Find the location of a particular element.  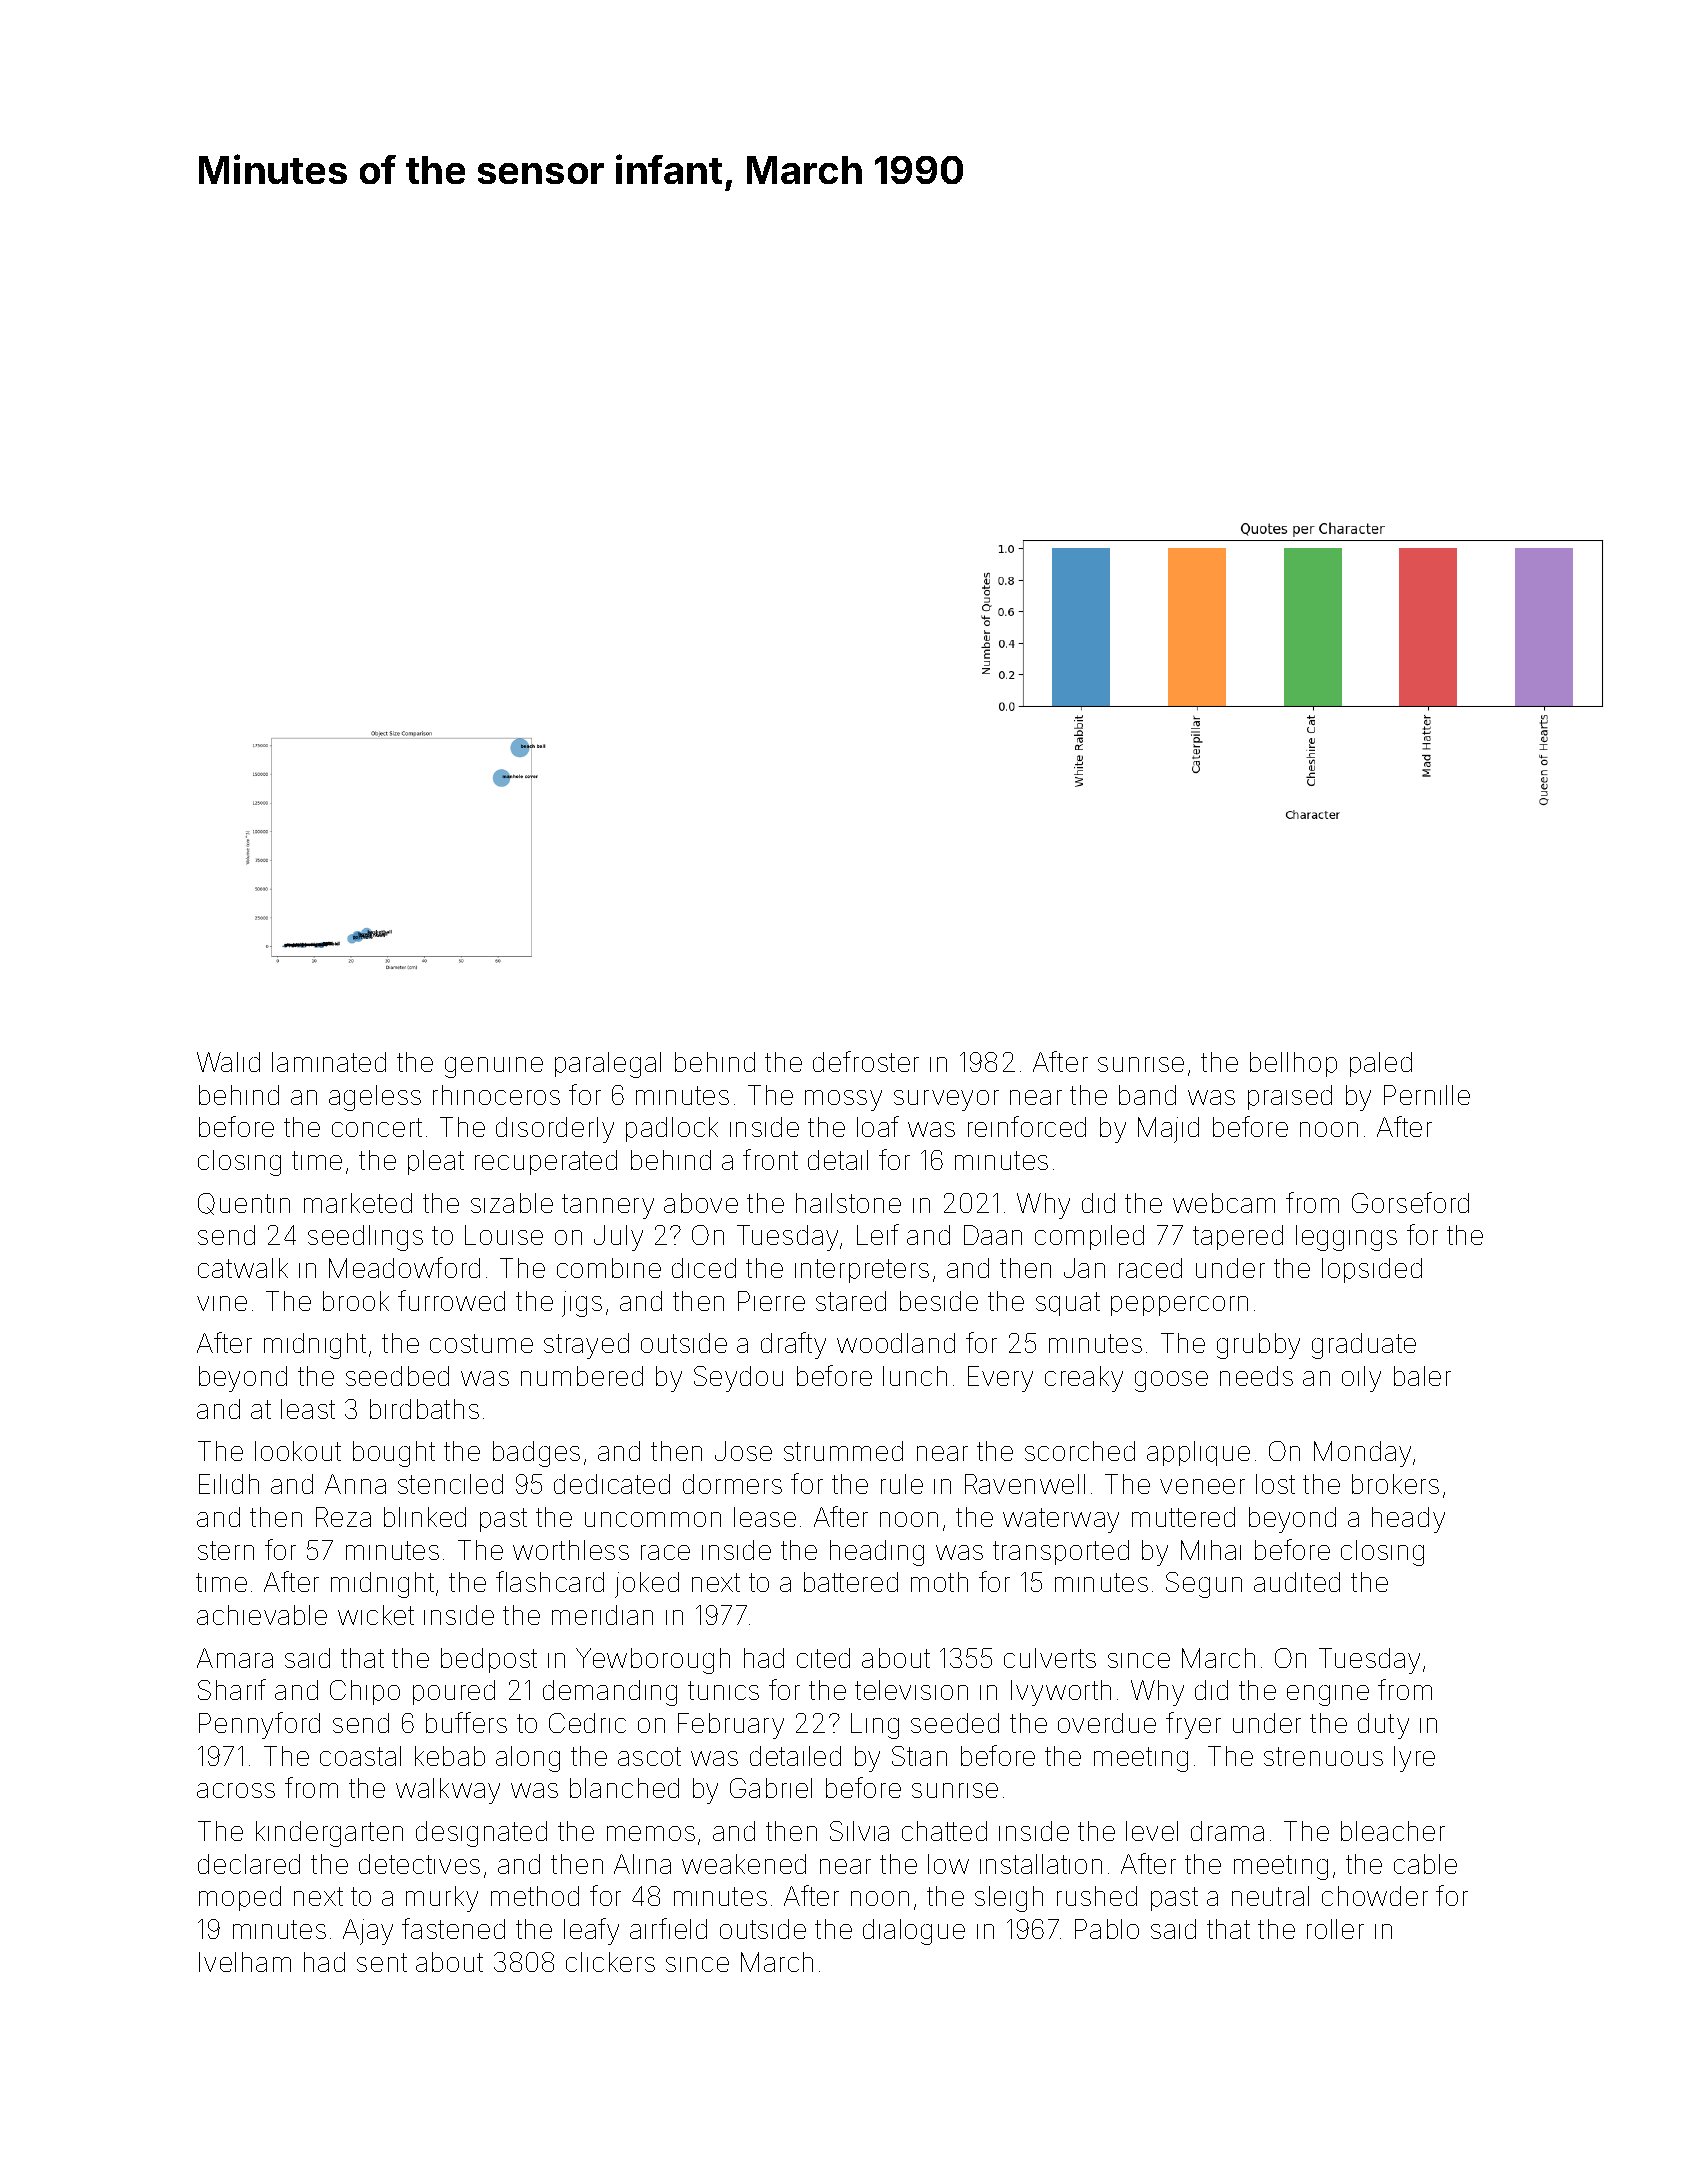

paled is located at coordinates (1381, 1064).
